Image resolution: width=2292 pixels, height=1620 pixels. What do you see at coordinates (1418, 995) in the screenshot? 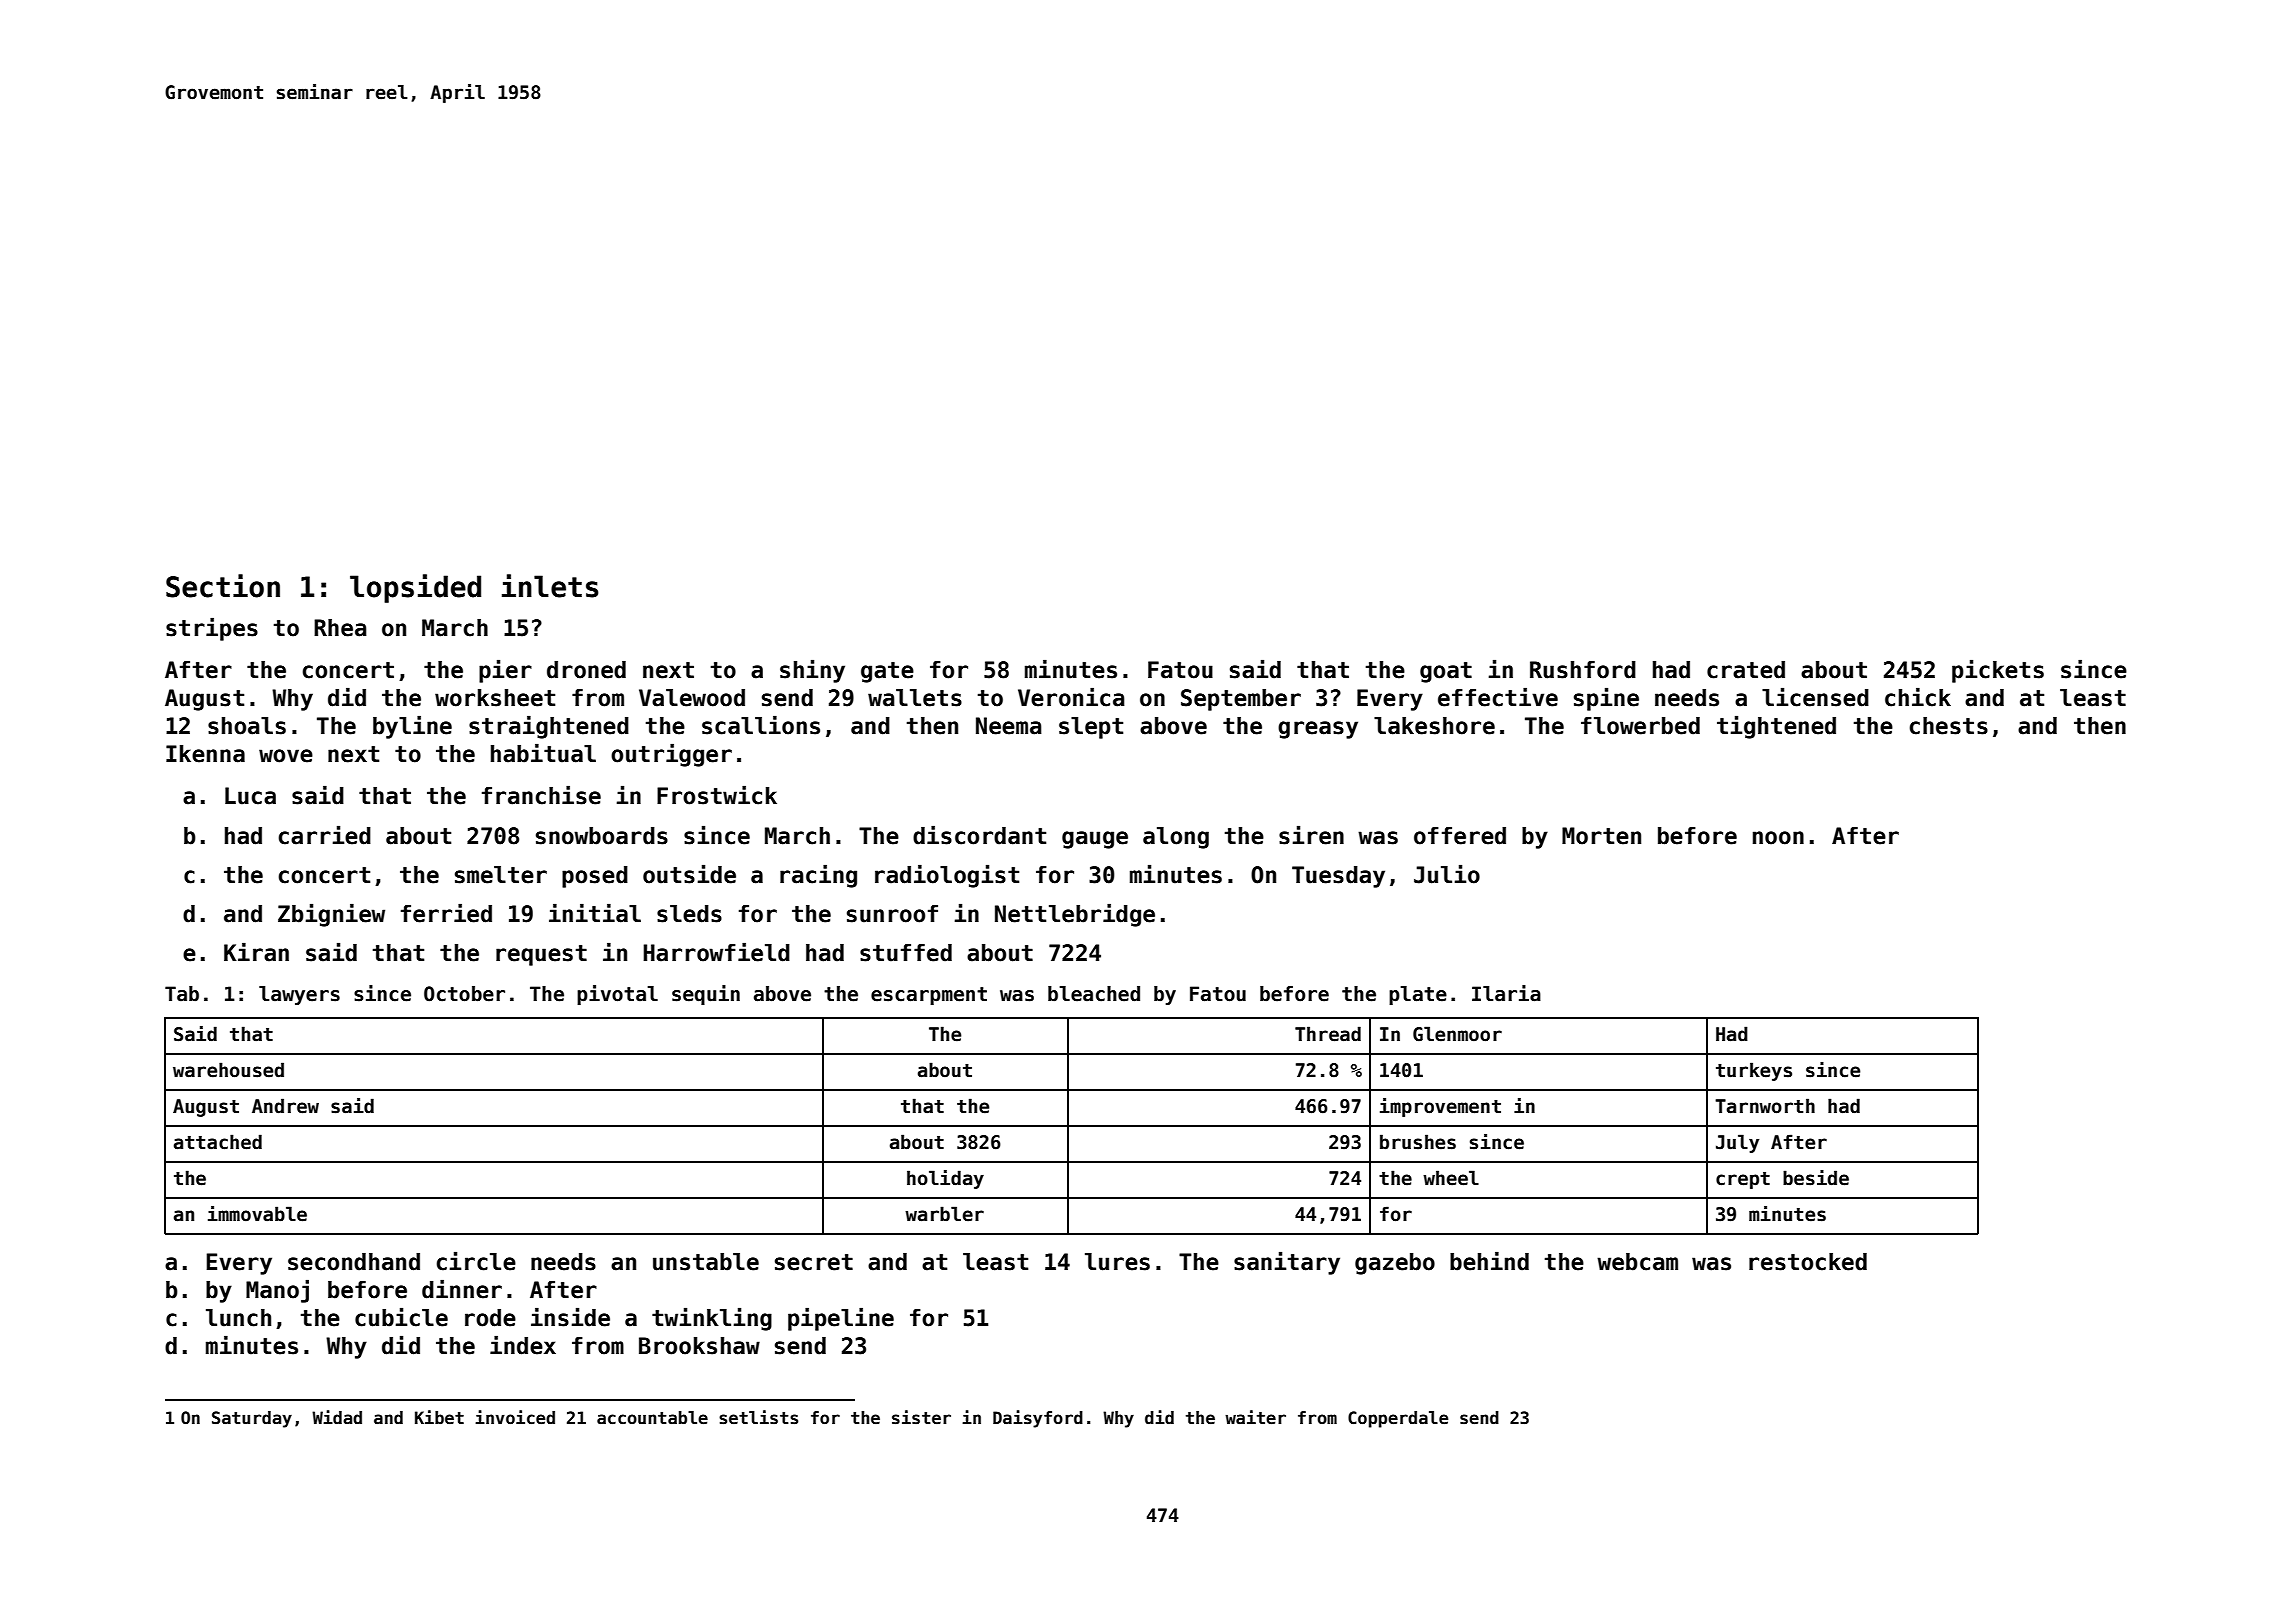
I see `plate` at bounding box center [1418, 995].
